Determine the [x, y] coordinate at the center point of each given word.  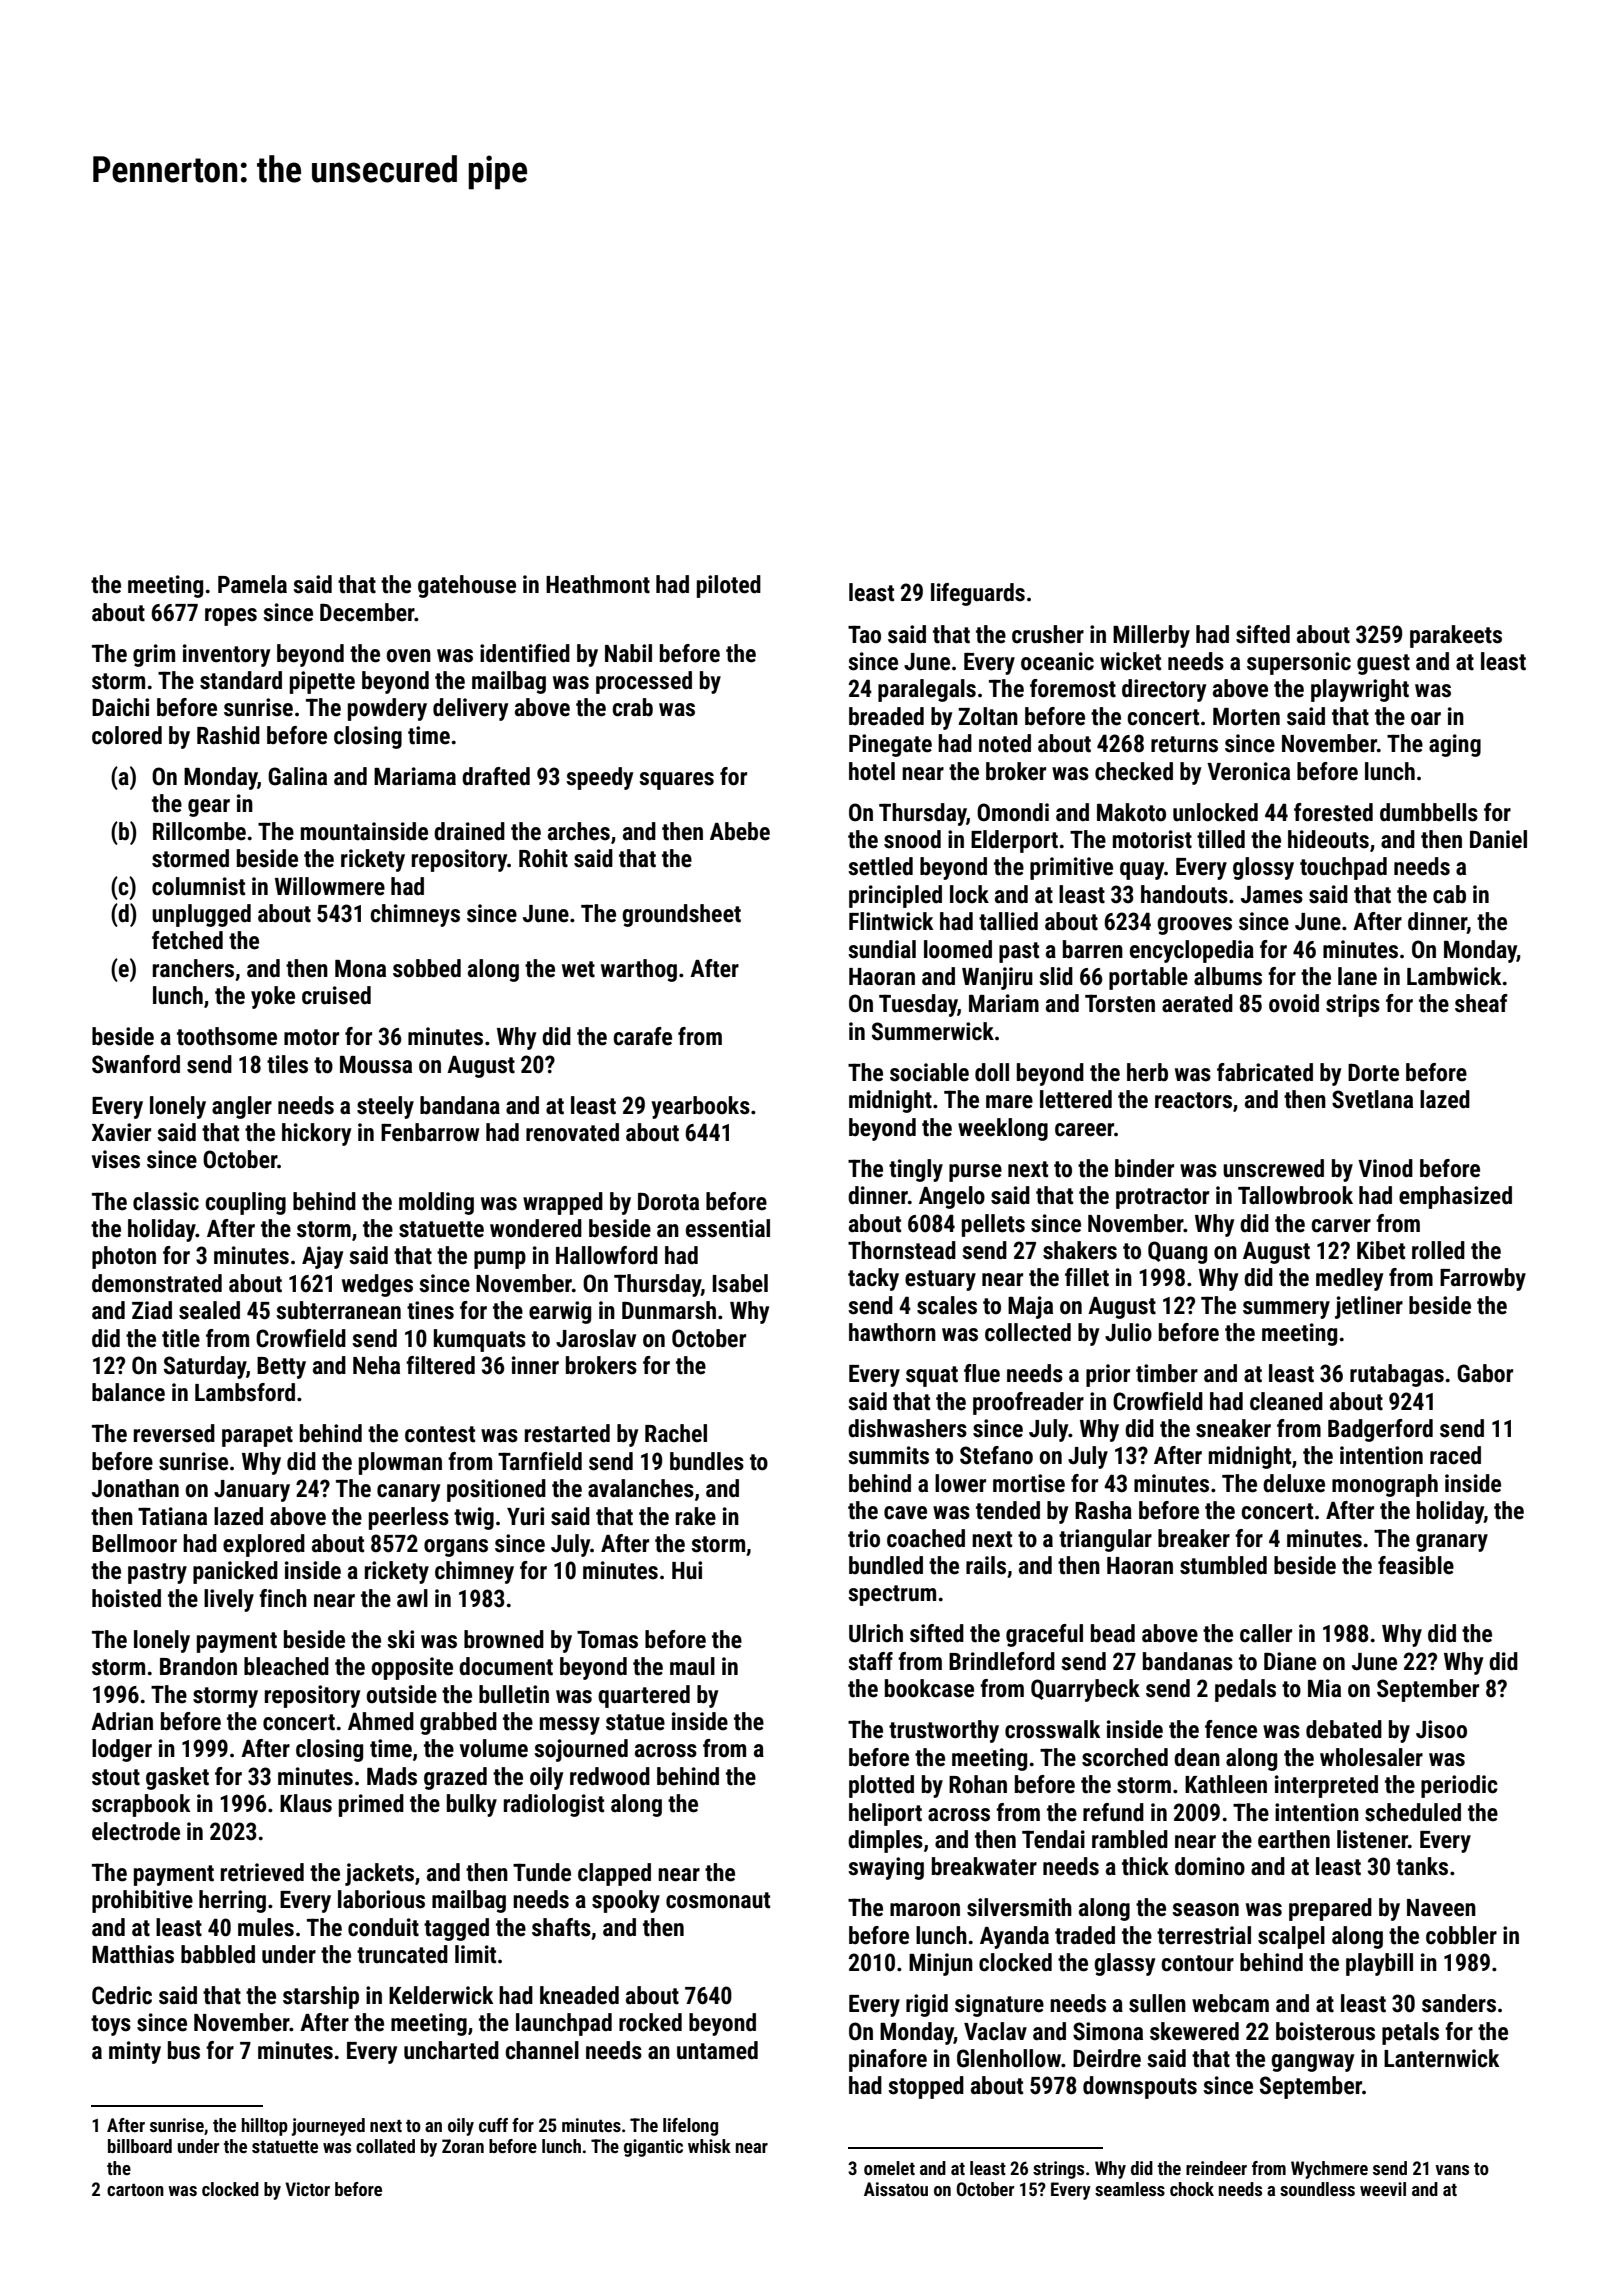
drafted [496, 776]
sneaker [1233, 1428]
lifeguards [978, 594]
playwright [1360, 690]
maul [692, 1666]
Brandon [198, 1666]
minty [135, 2052]
